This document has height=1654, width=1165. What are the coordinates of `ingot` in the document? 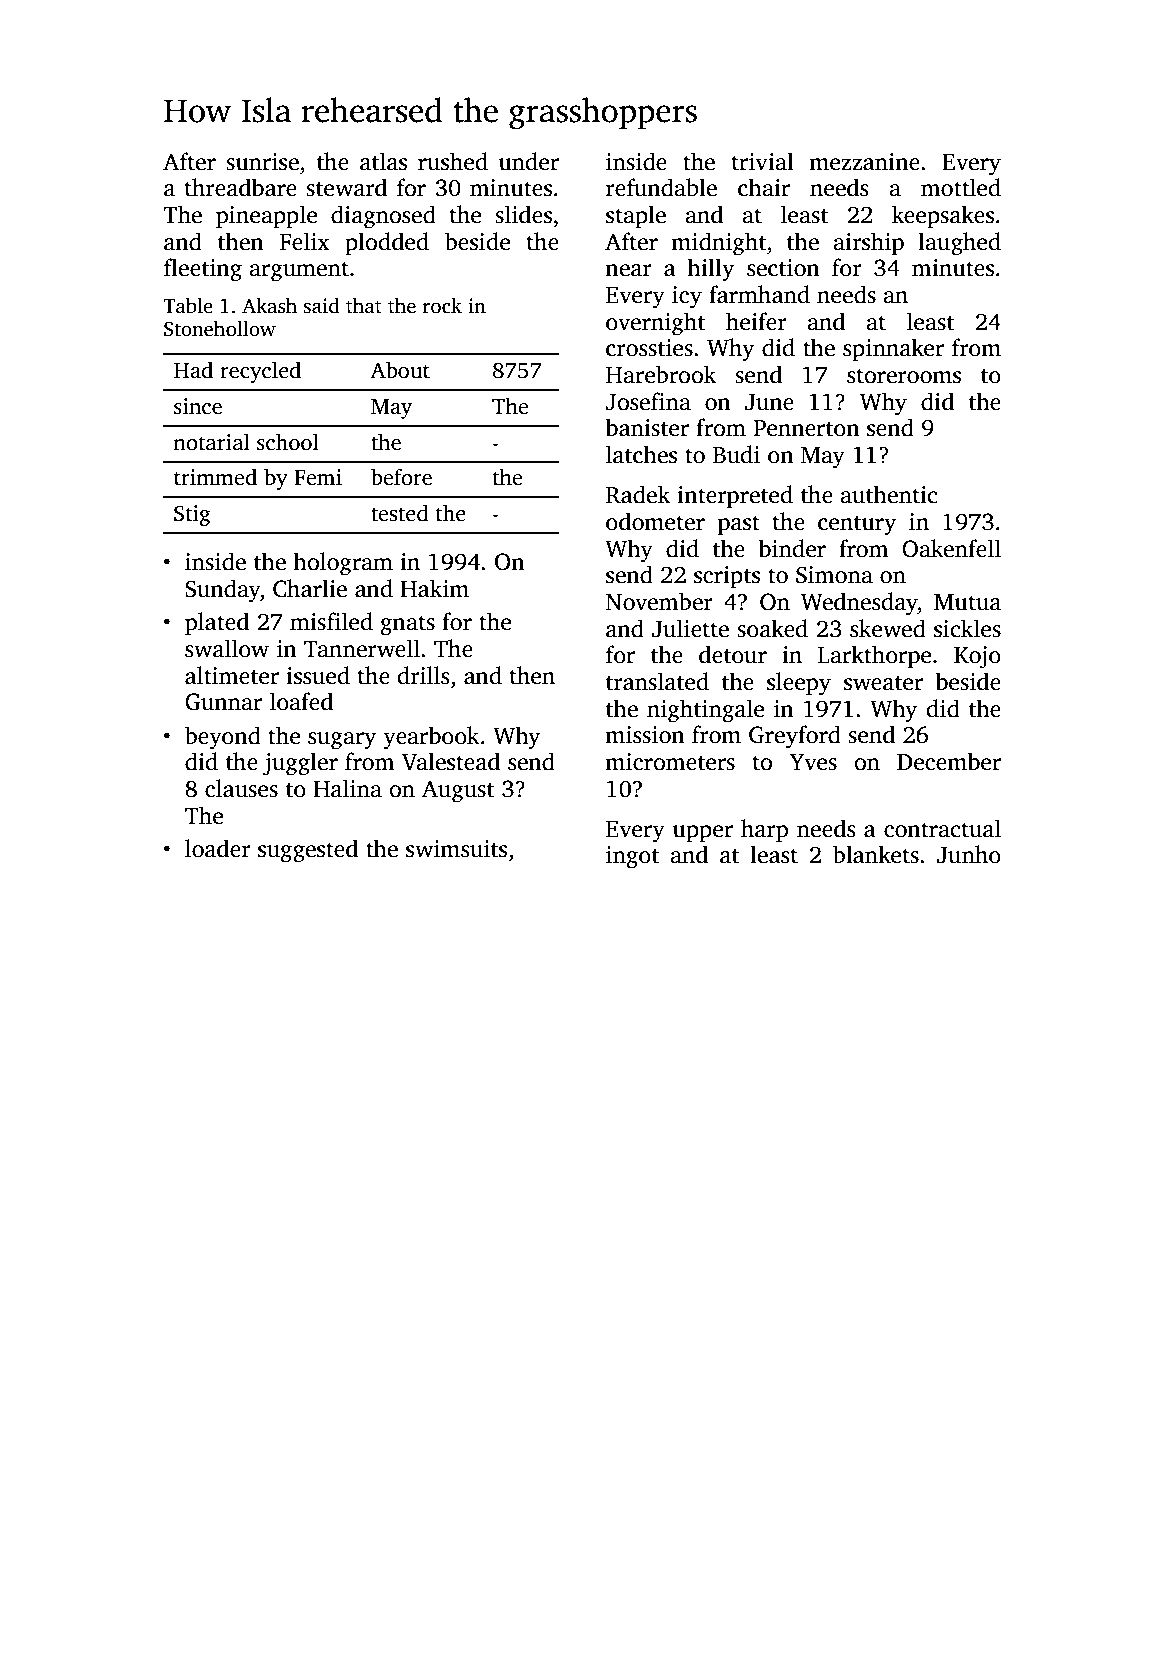 It's located at (632, 857).
